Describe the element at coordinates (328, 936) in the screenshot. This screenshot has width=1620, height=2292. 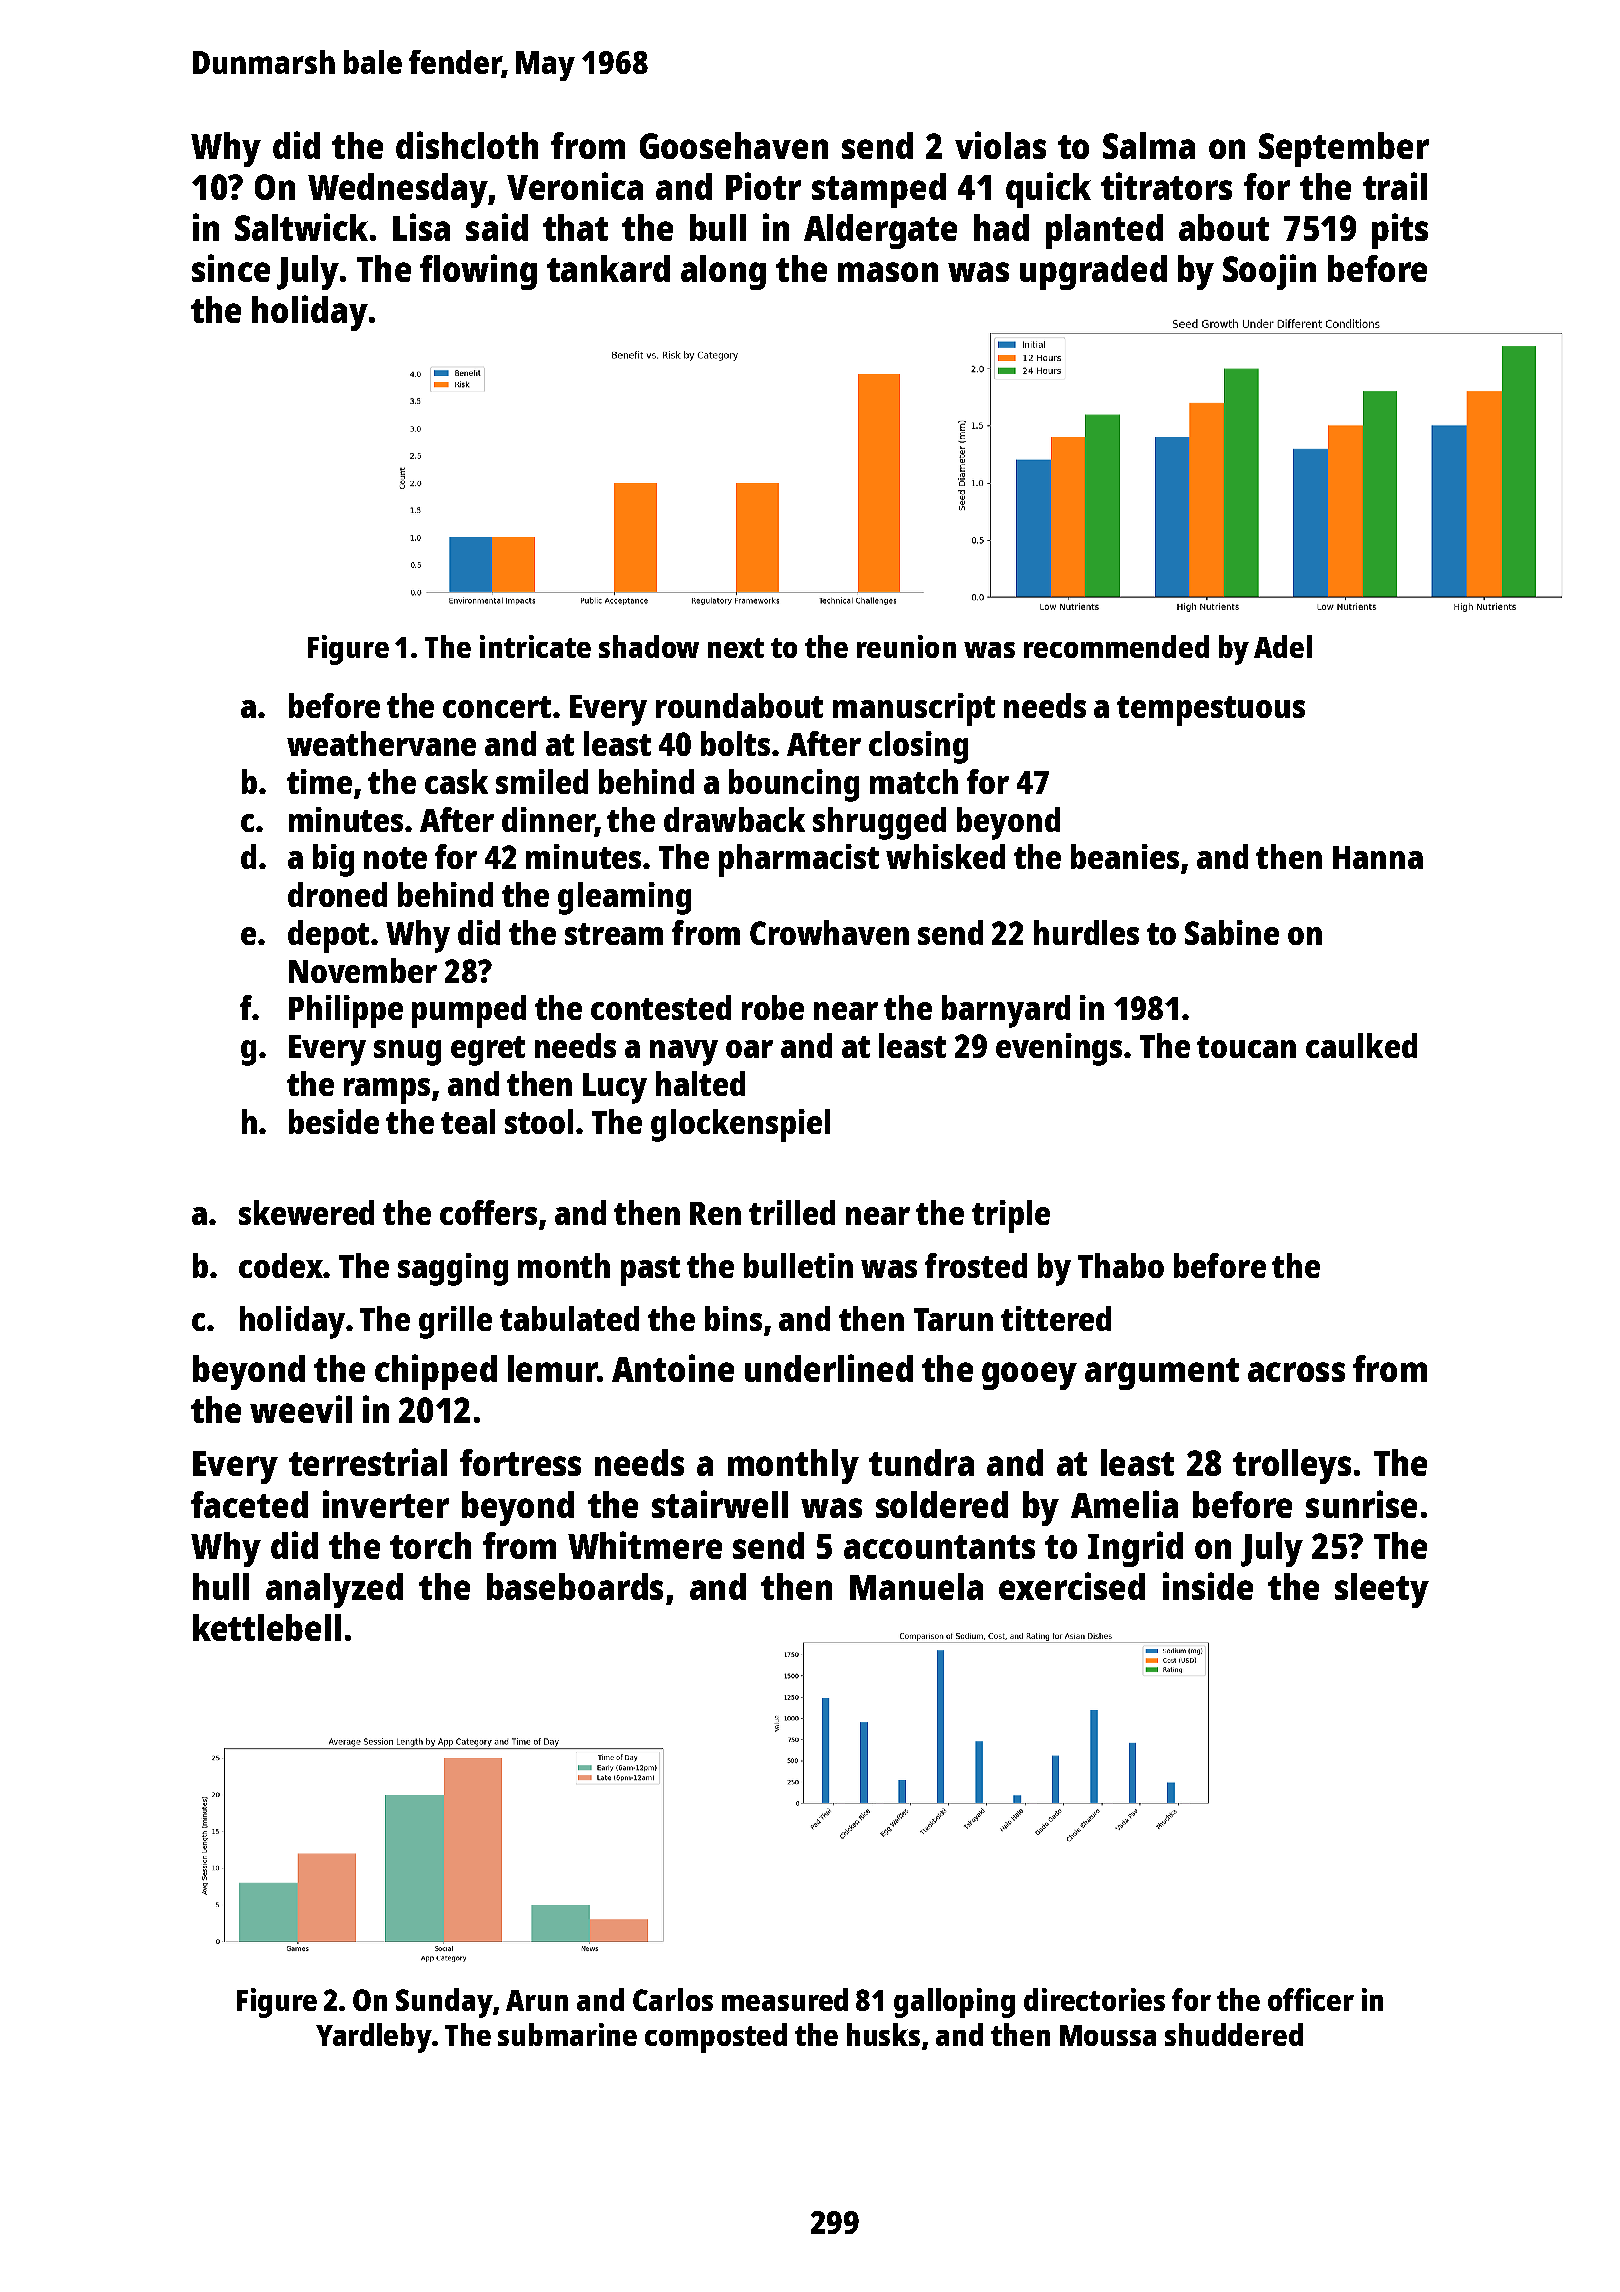
I see `depot` at that location.
